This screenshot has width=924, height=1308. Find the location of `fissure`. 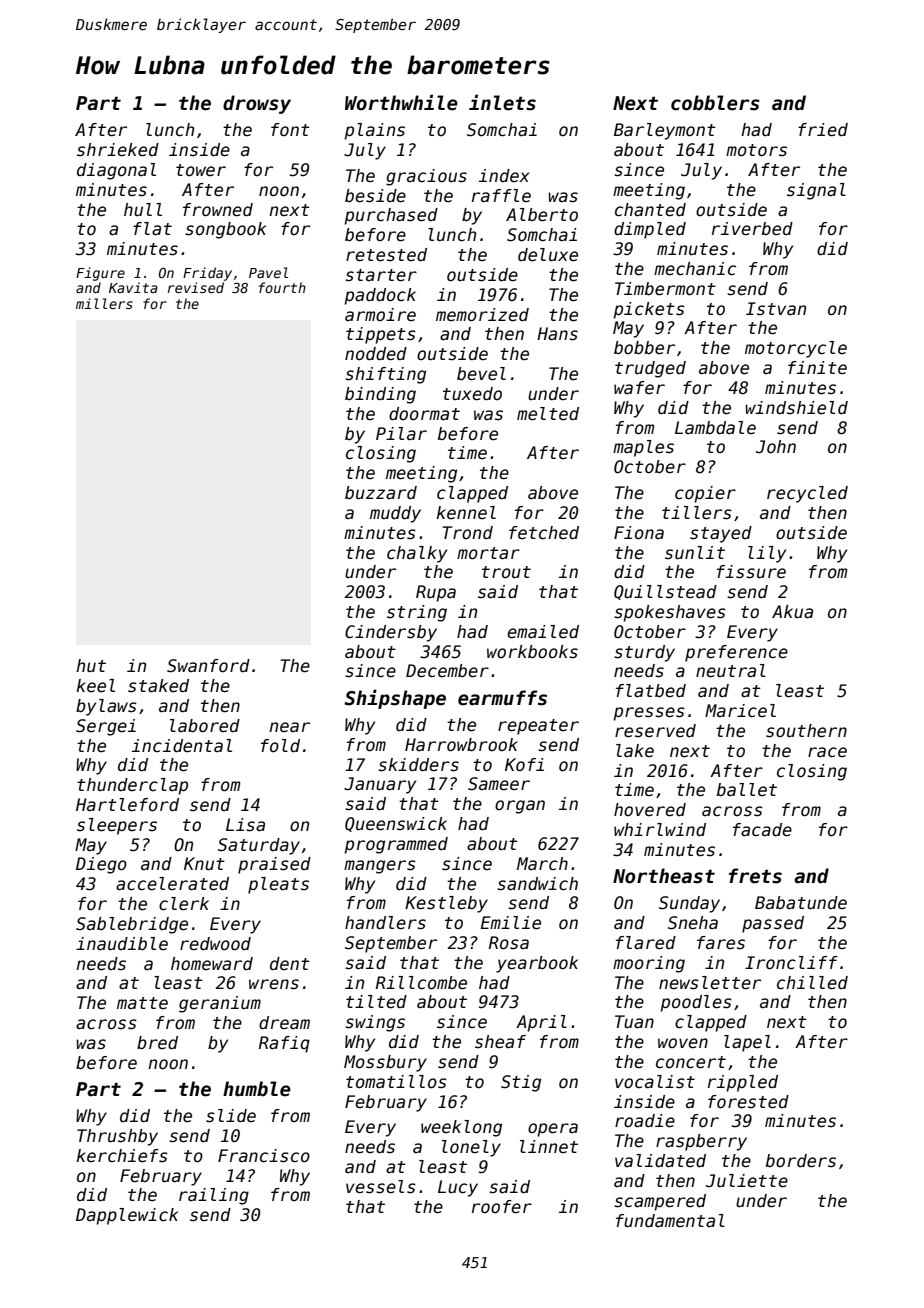

fissure is located at coordinates (751, 572).
